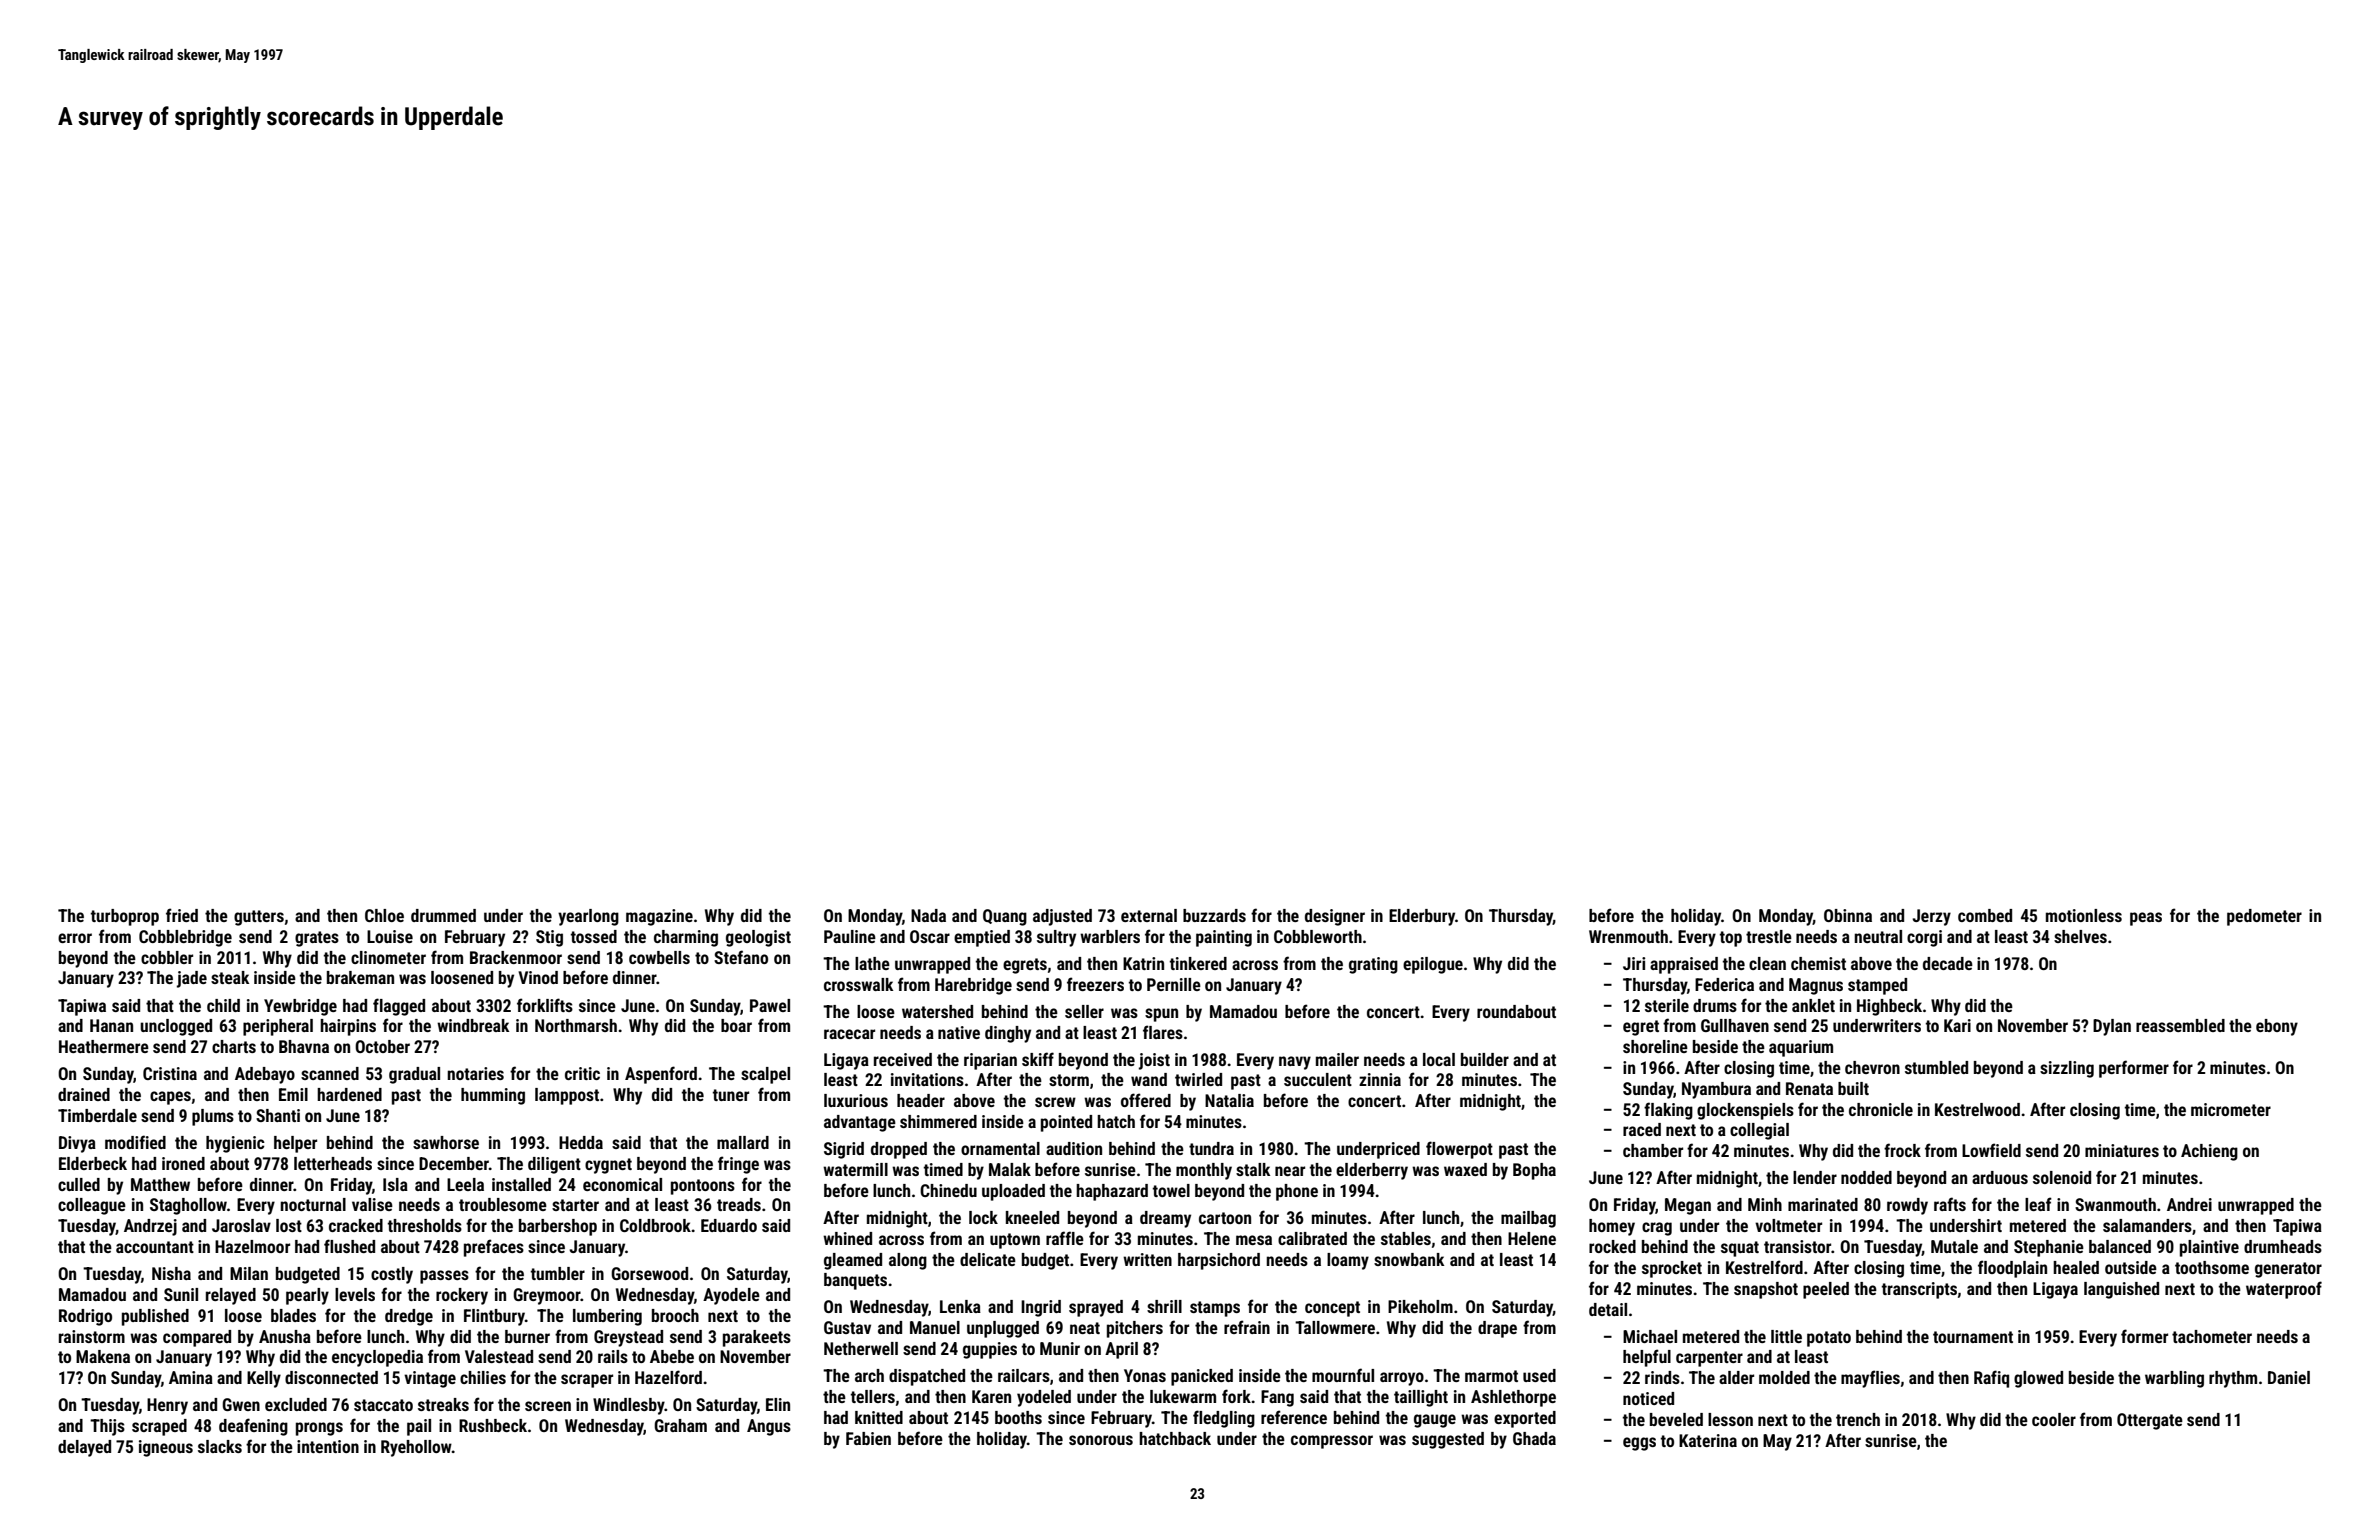 The width and height of the image is (2380, 1540). What do you see at coordinates (2284, 1290) in the image?
I see `waterproof` at bounding box center [2284, 1290].
